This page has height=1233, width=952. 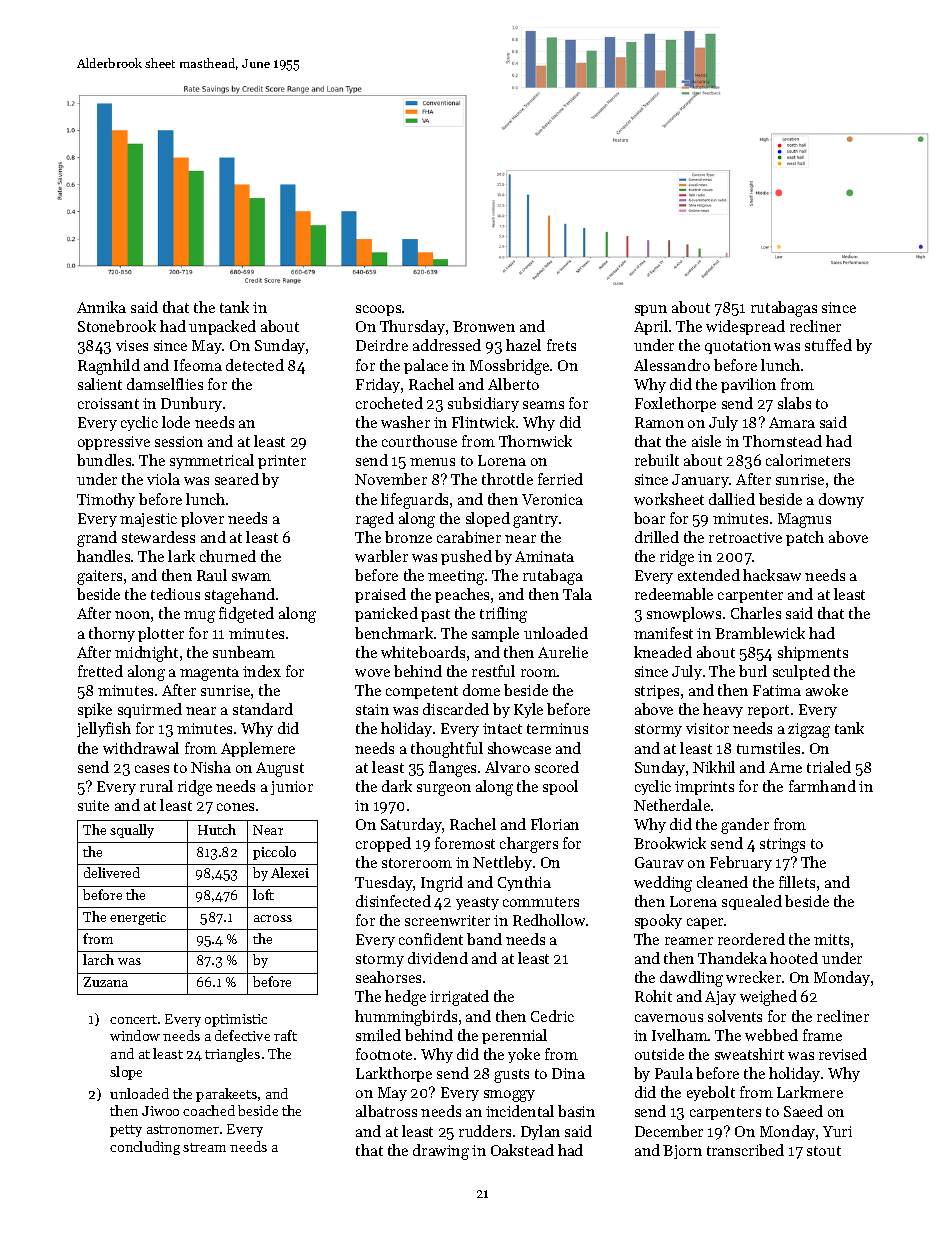 I want to click on croissant, so click(x=108, y=403).
